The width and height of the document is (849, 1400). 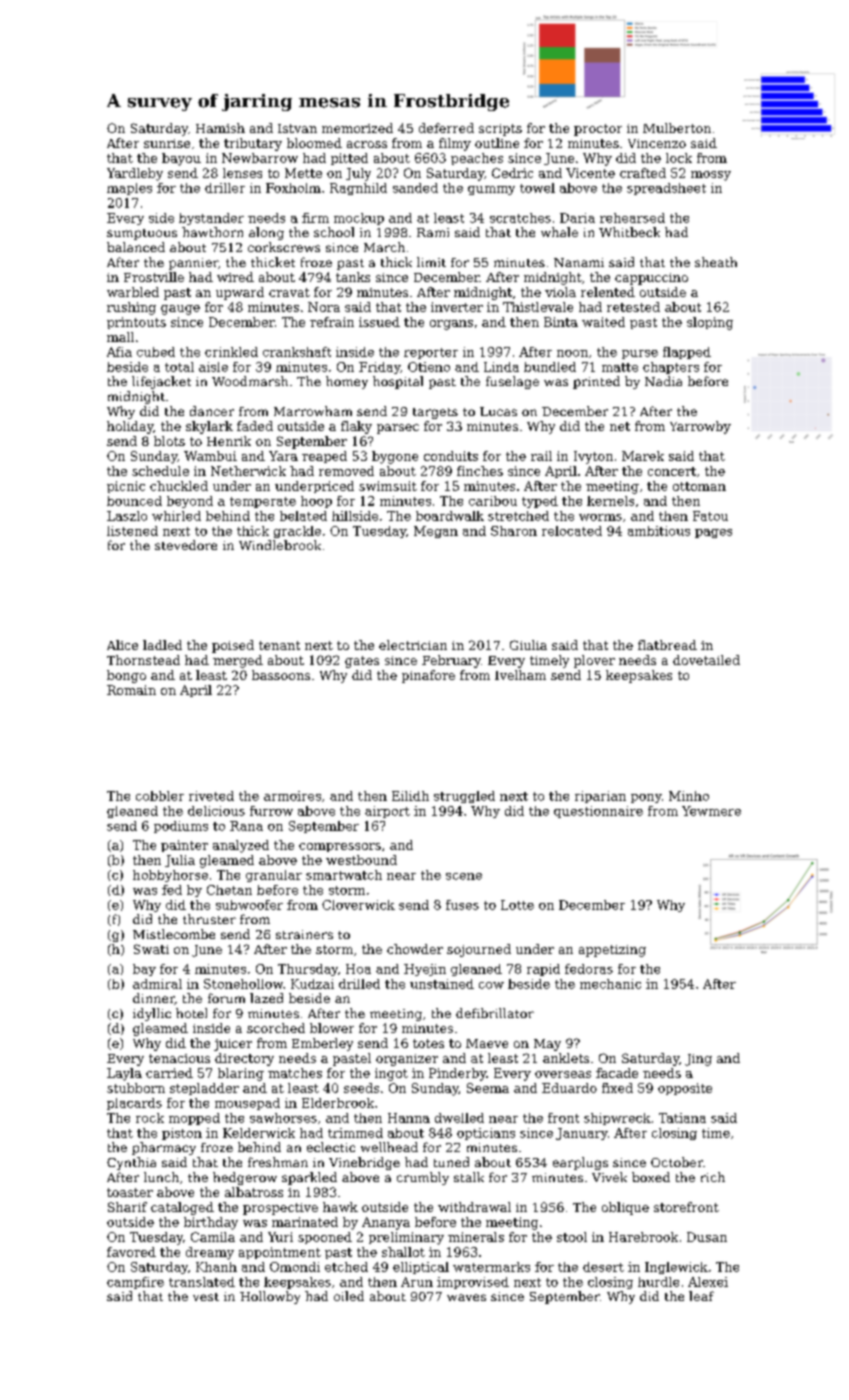 I want to click on hobbyhorse, so click(x=170, y=876).
